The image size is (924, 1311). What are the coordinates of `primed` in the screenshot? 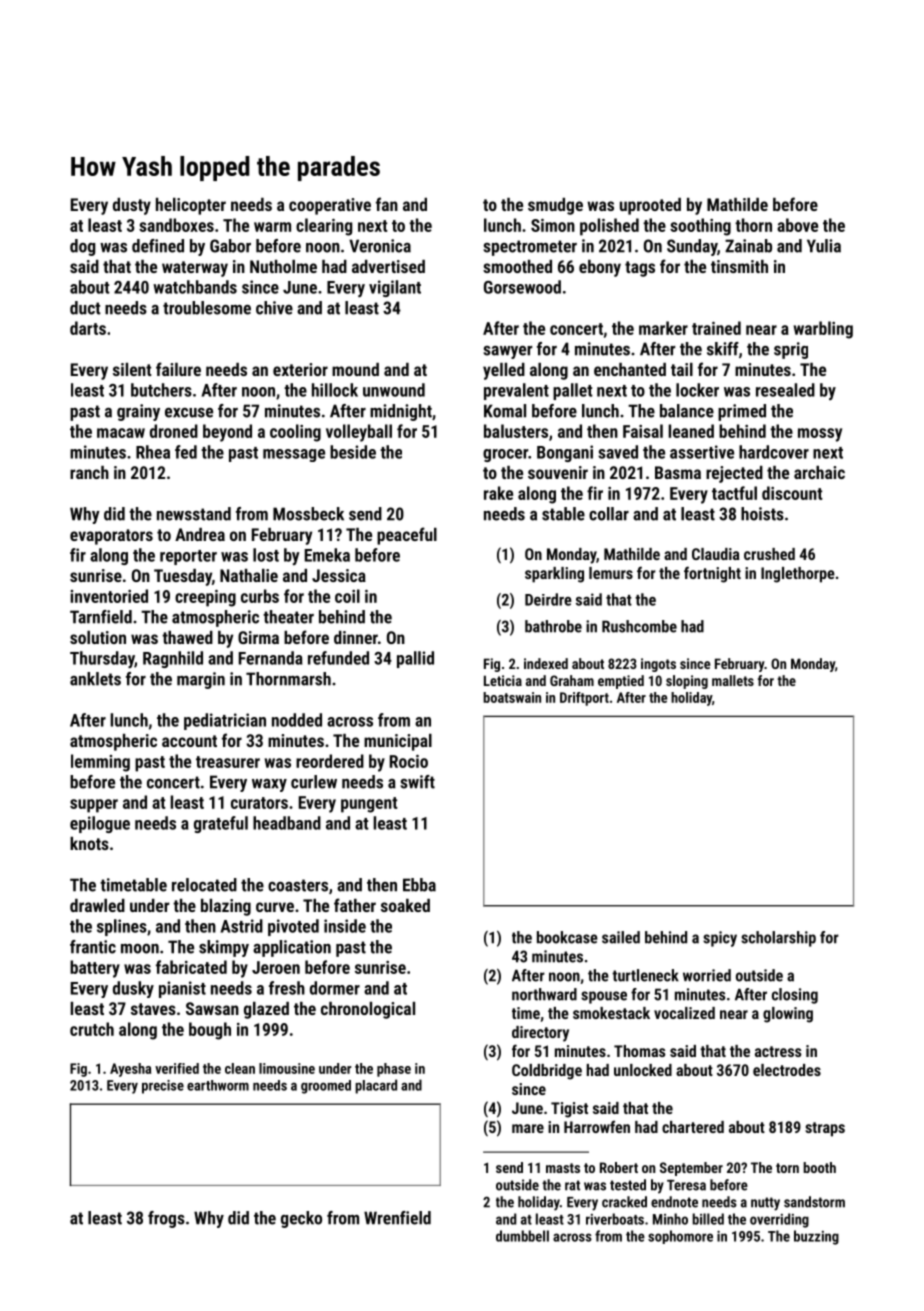 It's located at (742, 412).
